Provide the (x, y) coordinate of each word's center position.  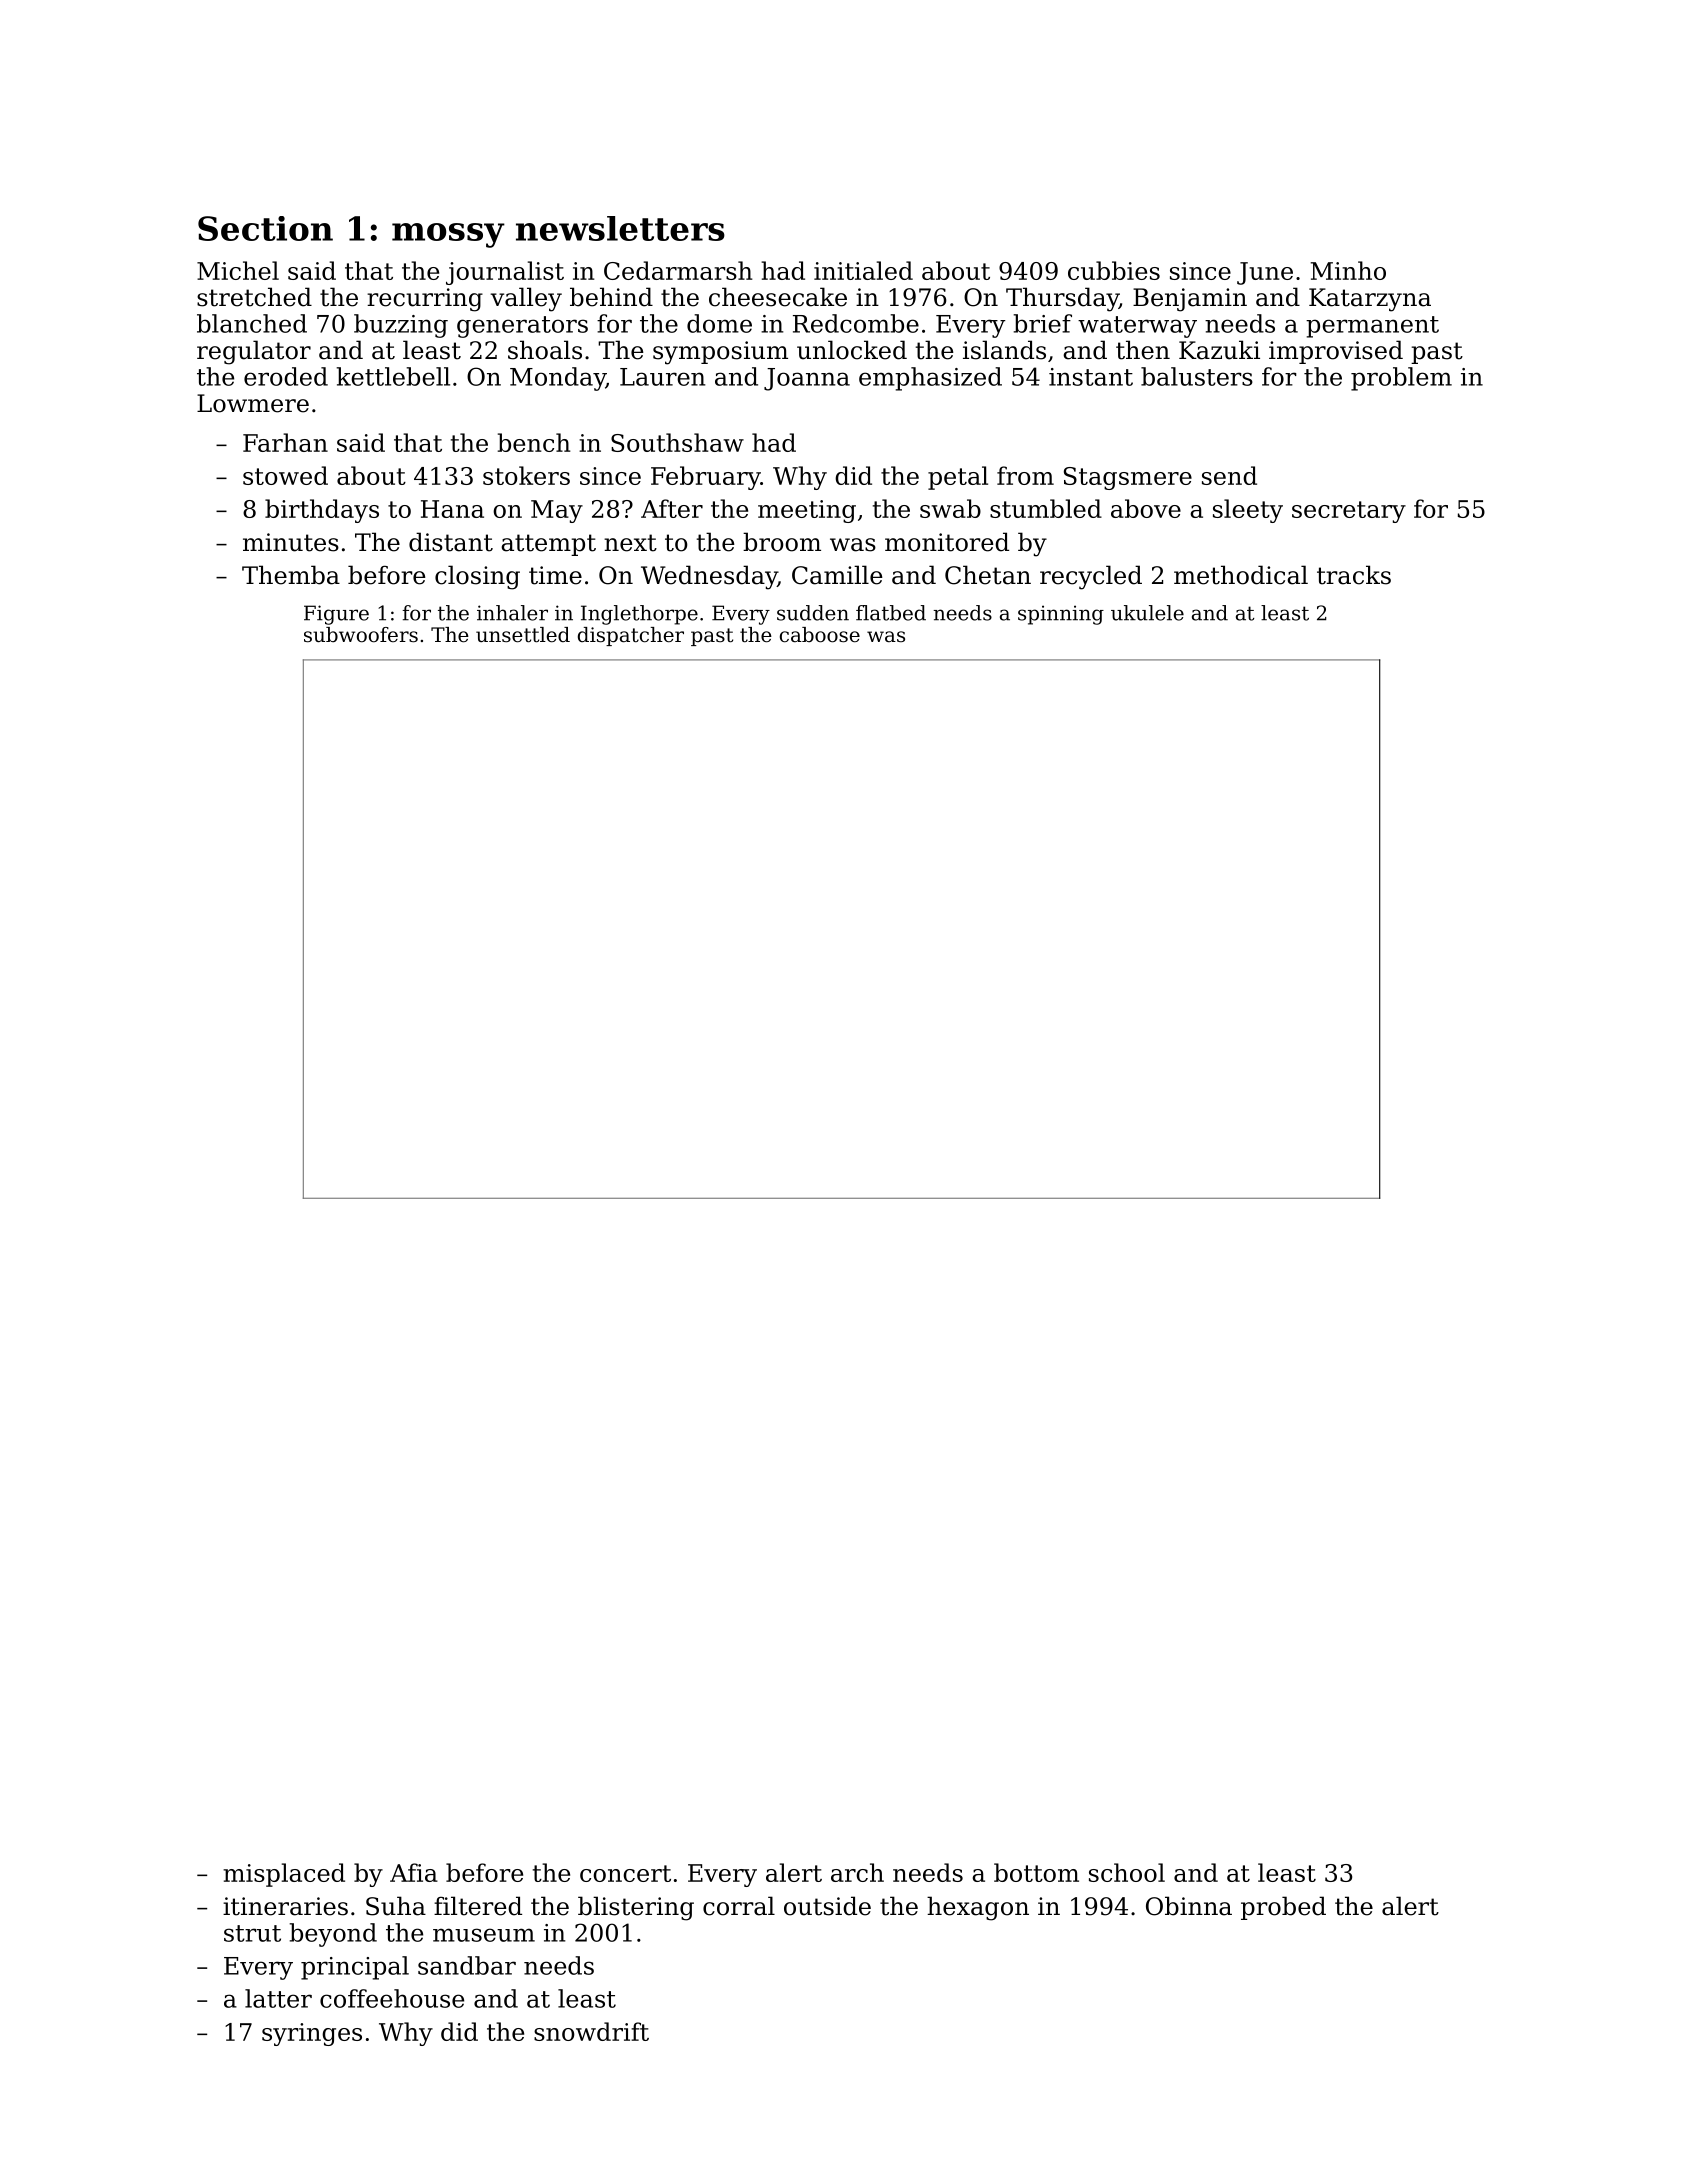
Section (265, 228)
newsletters (620, 228)
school (1127, 1872)
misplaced (284, 1875)
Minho (1348, 270)
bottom (1036, 1872)
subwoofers (361, 635)
